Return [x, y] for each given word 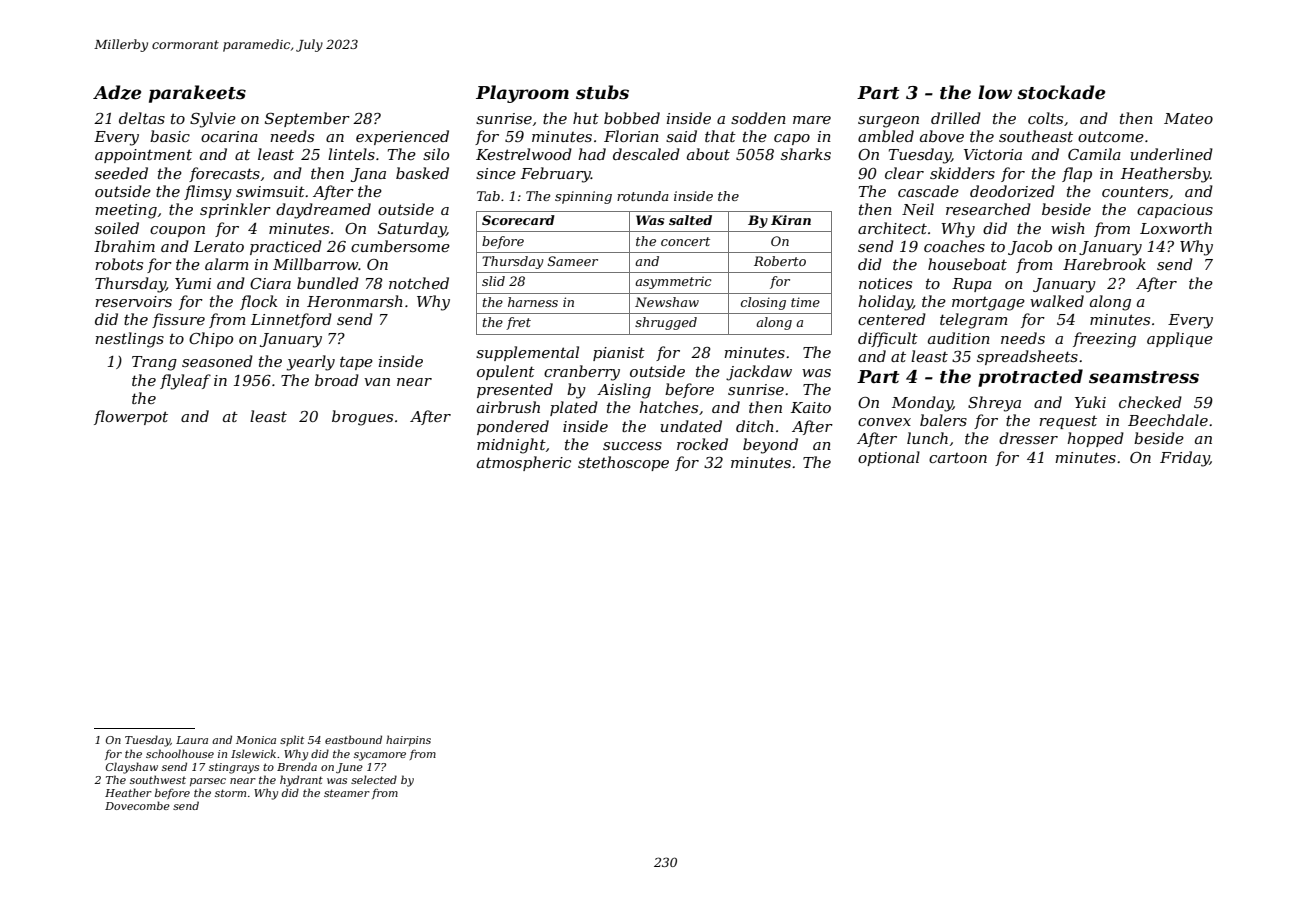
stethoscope [623, 463]
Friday [1185, 459]
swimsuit [270, 191]
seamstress [1144, 377]
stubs [602, 92]
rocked [702, 444]
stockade [1061, 92]
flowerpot [131, 417]
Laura [192, 740]
